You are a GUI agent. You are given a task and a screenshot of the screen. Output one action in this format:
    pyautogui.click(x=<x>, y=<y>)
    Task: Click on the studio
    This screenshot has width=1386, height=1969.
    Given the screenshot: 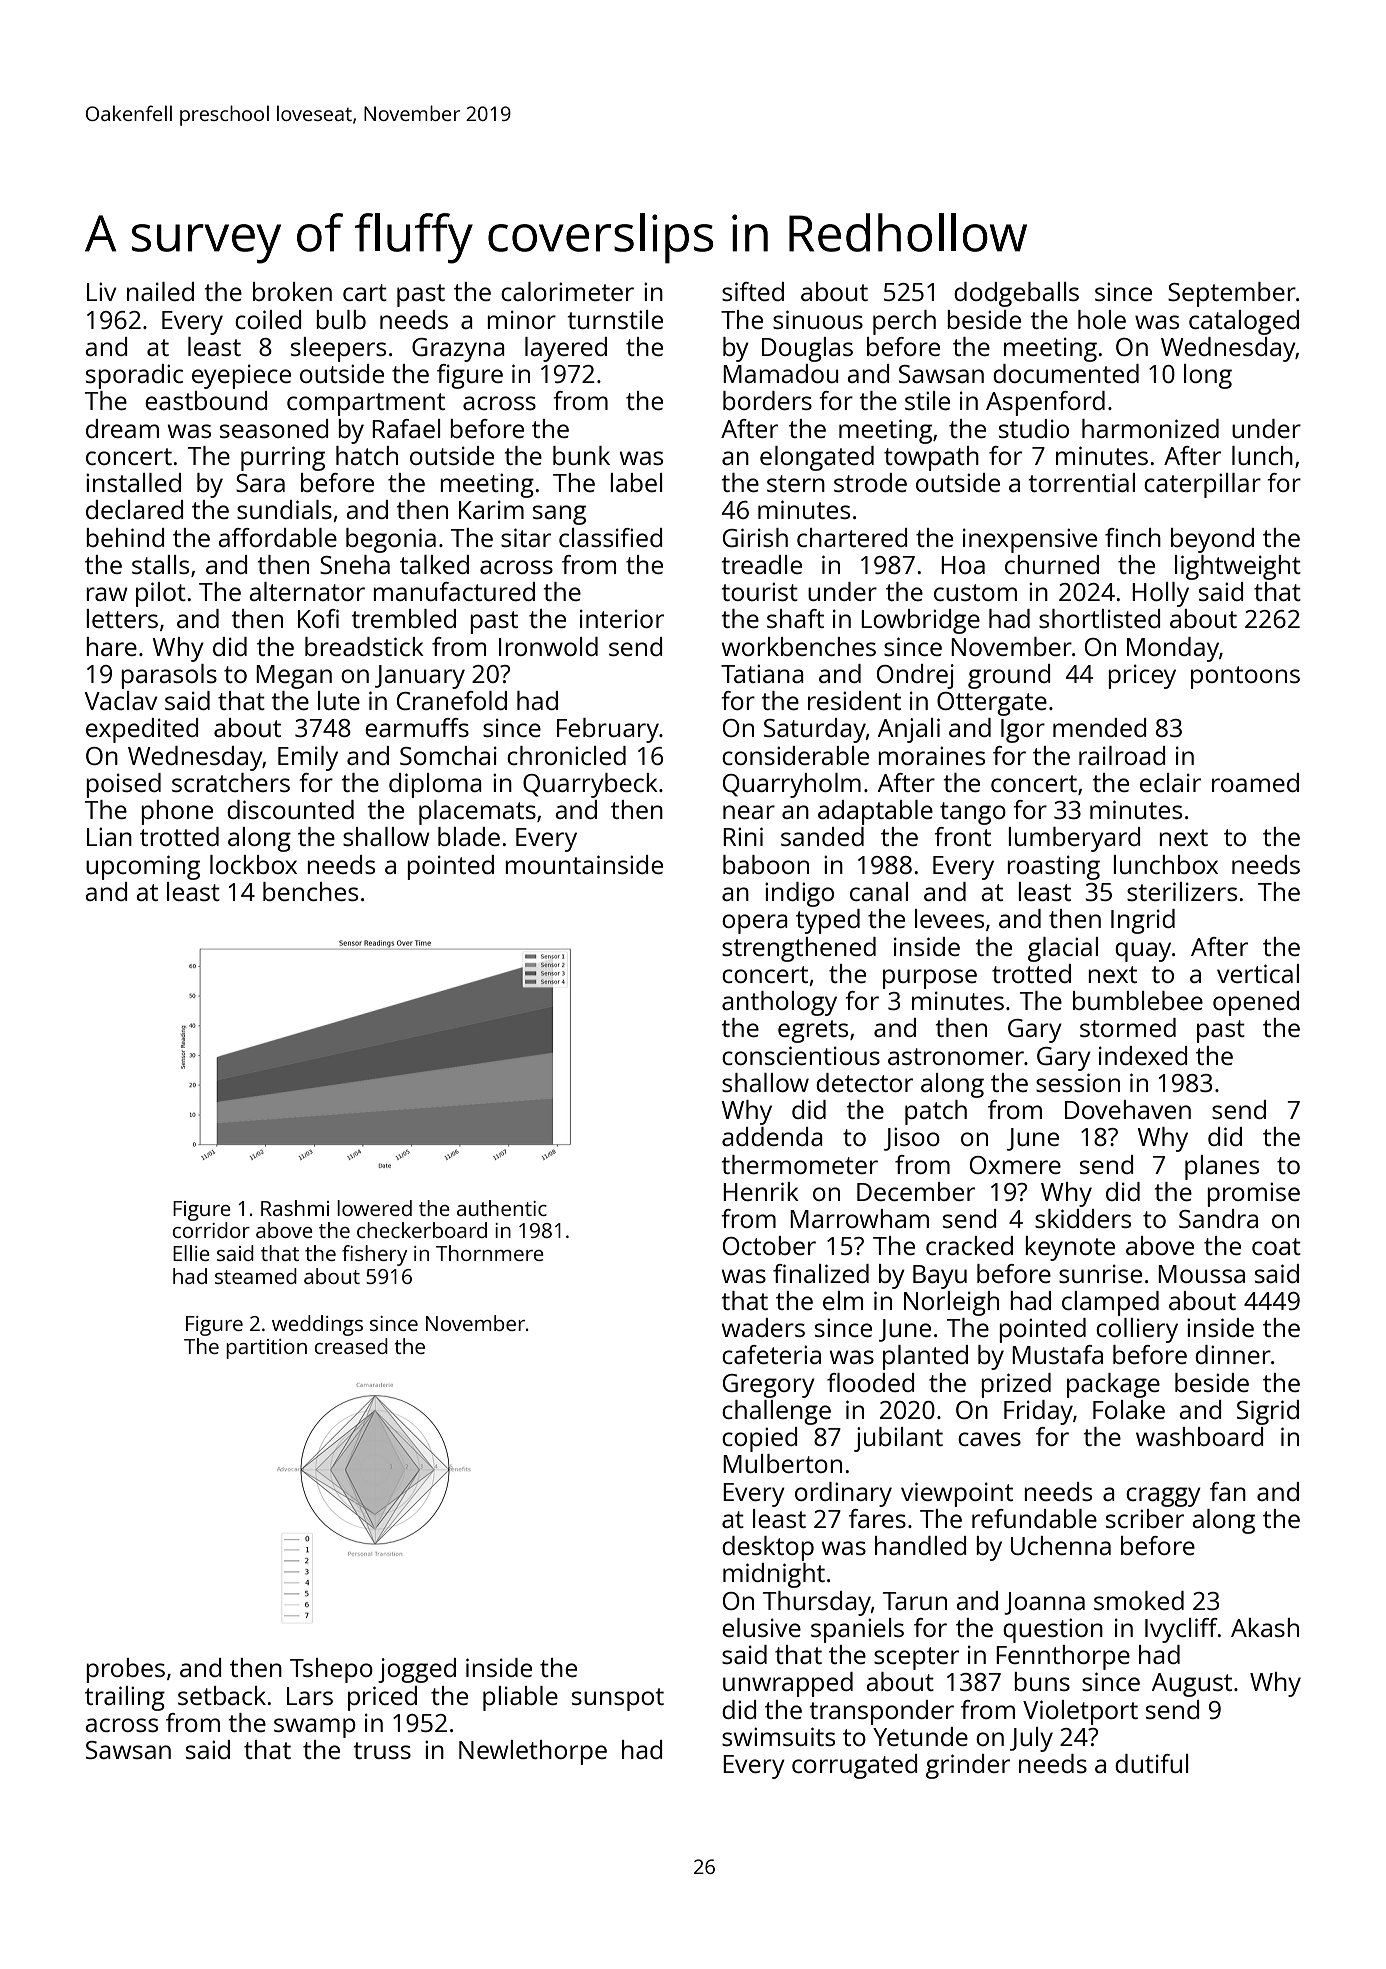 What is the action you would take?
    pyautogui.click(x=1034, y=428)
